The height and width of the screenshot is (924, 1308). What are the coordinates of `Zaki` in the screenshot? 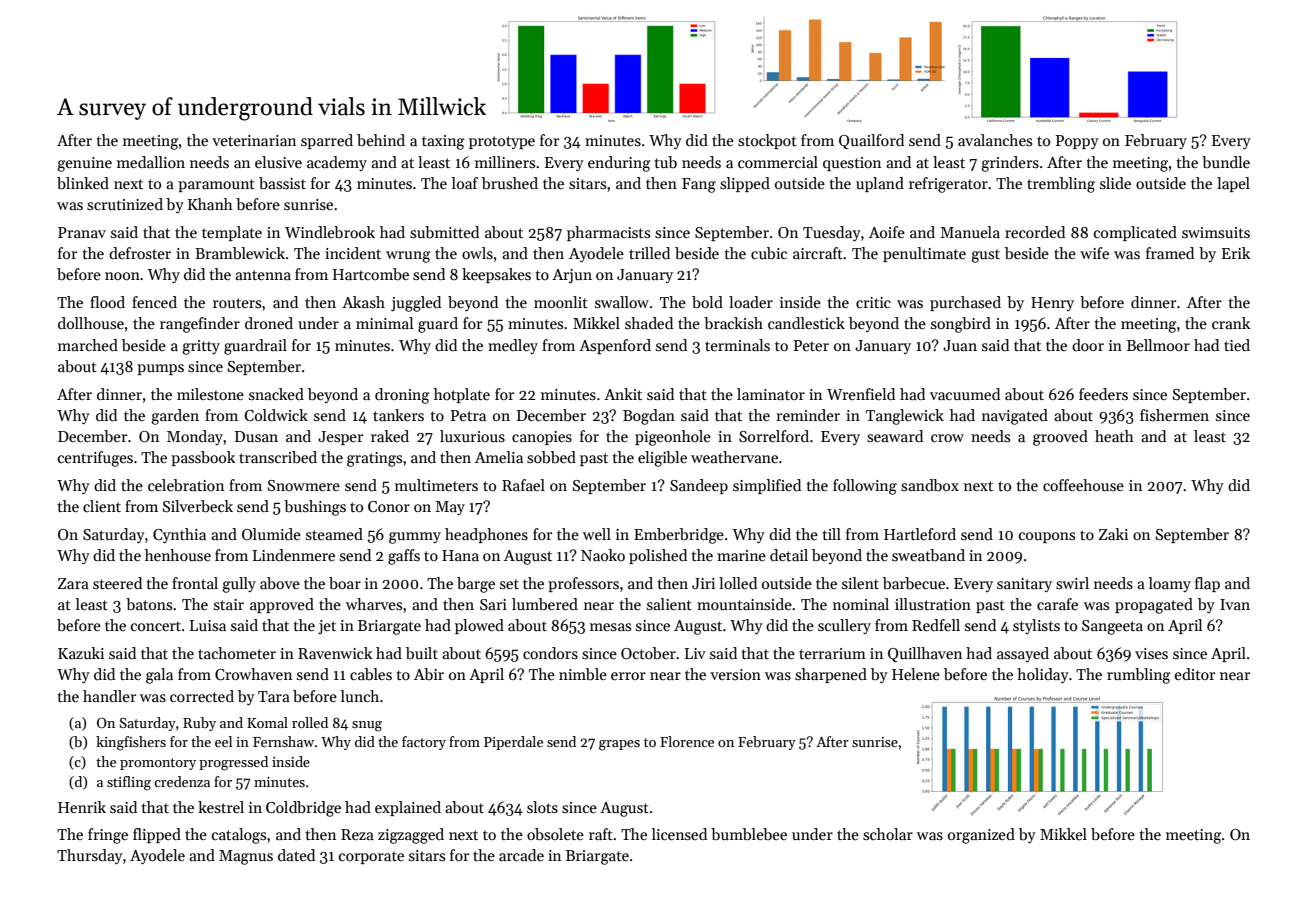 It's located at (1113, 534).
